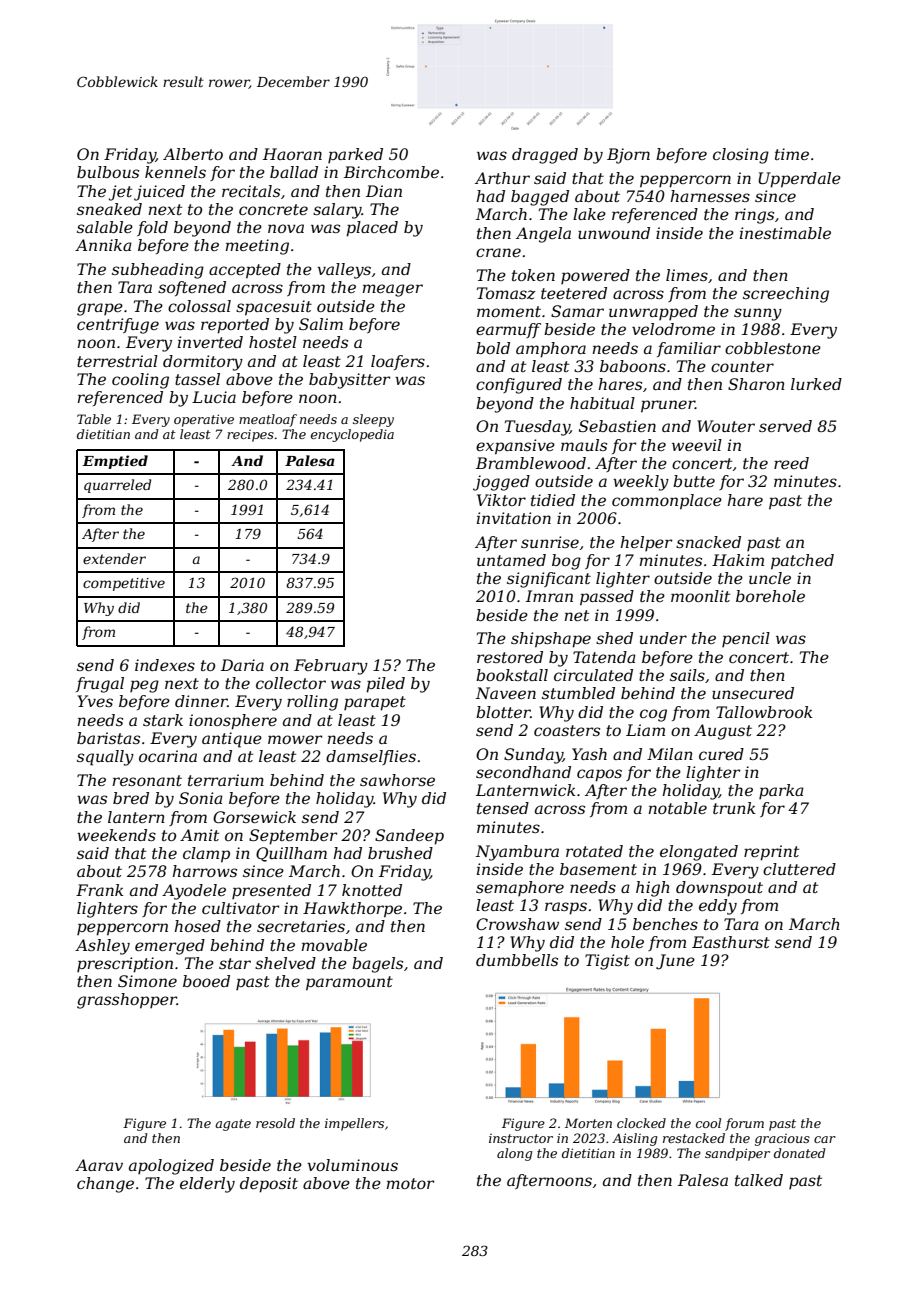  What do you see at coordinates (127, 1001) in the image?
I see `grasshopper` at bounding box center [127, 1001].
